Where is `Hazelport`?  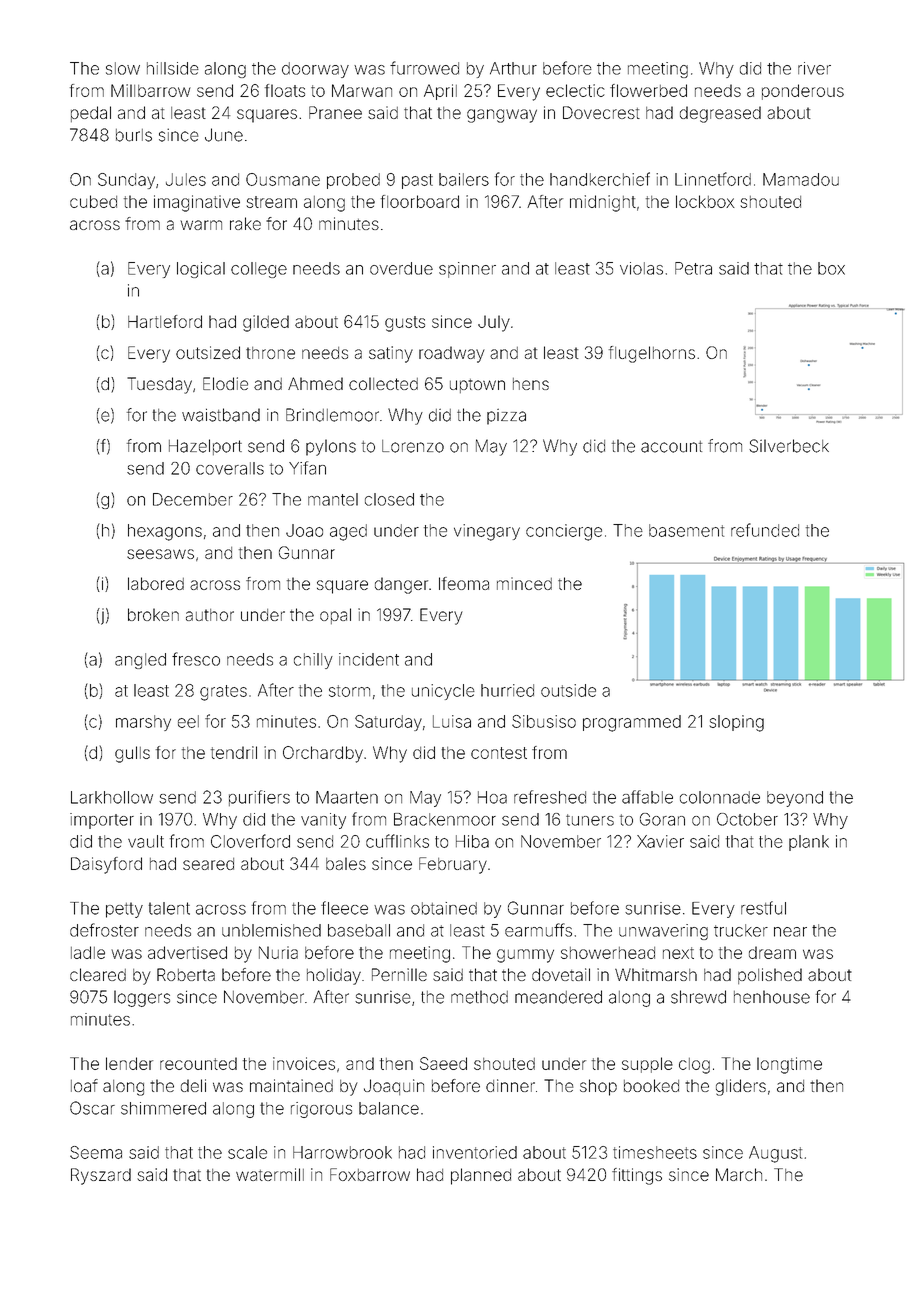
Hazelport is located at coordinates (205, 447).
